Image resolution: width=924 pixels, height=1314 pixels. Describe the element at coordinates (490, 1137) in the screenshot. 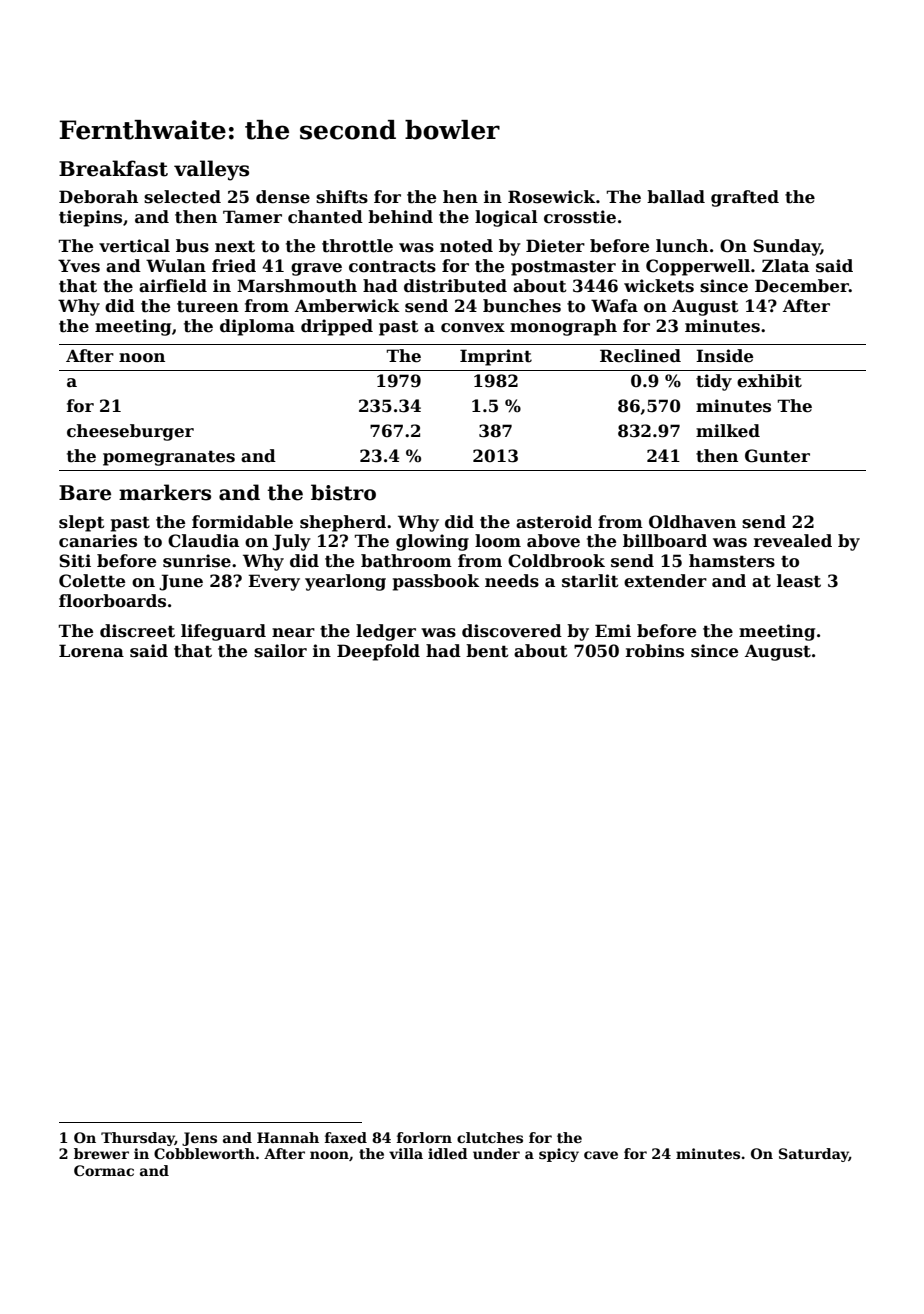

I see `clutches` at that location.
